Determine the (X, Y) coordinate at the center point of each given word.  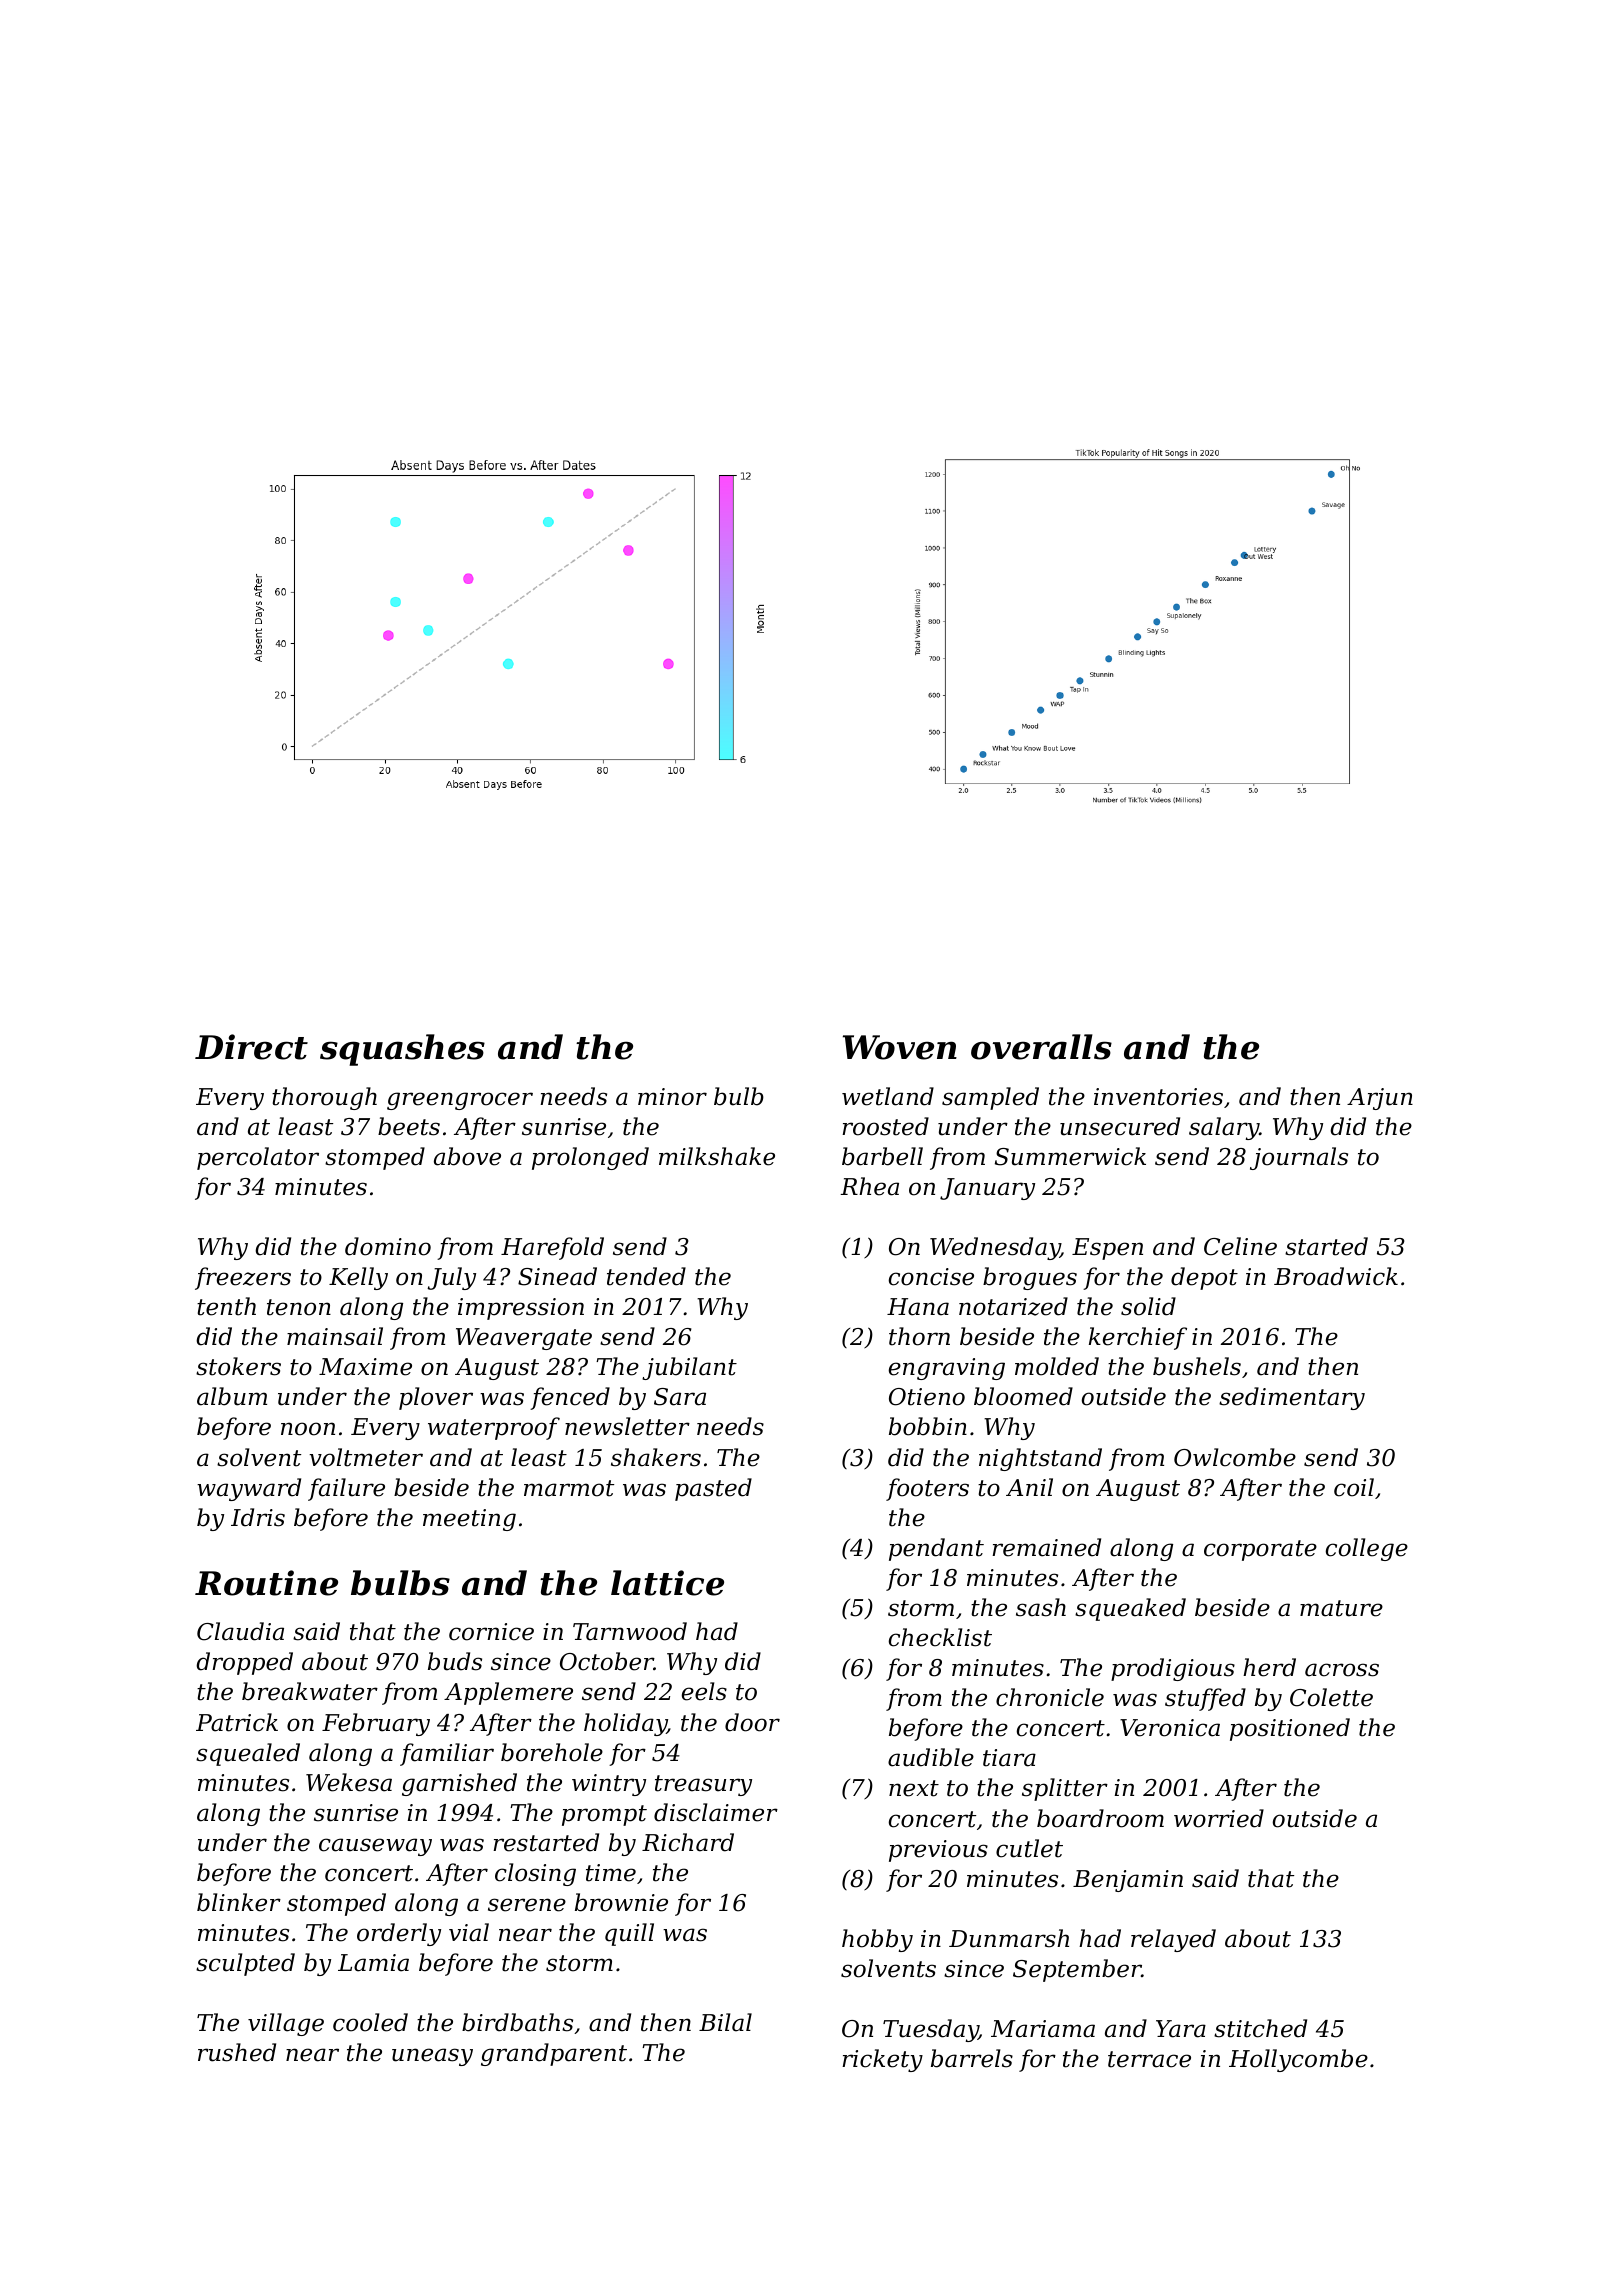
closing (535, 1874)
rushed (237, 2052)
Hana (918, 1307)
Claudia (240, 1631)
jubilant (689, 1368)
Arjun (1380, 1099)
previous (938, 1851)
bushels (1197, 1366)
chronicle (1050, 1697)
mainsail (335, 1336)
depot (1204, 1278)
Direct (251, 1047)
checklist (940, 1637)
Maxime (365, 1367)
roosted (885, 1126)
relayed (1173, 1940)
